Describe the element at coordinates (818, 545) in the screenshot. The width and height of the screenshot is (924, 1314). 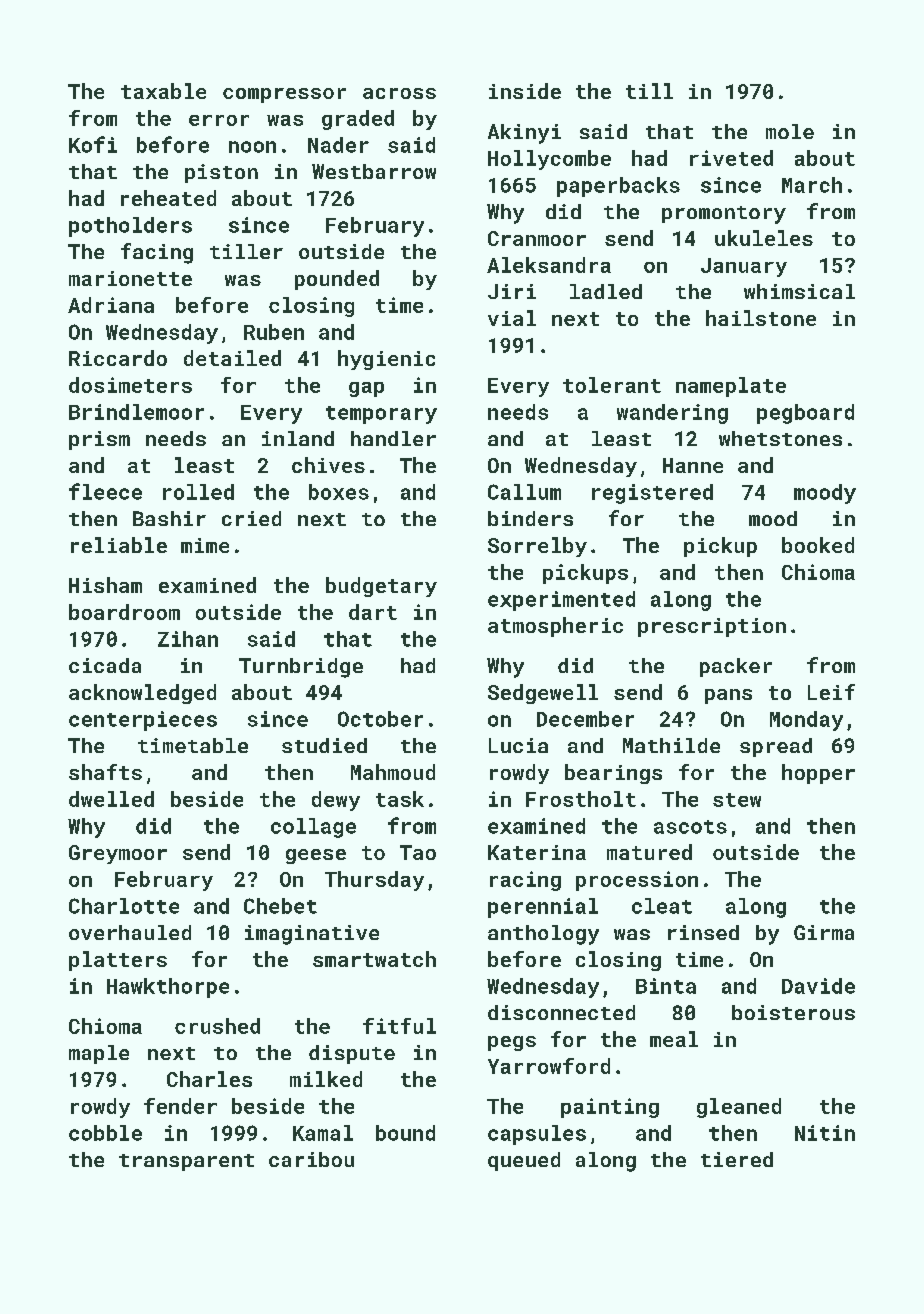
I see `booked` at that location.
